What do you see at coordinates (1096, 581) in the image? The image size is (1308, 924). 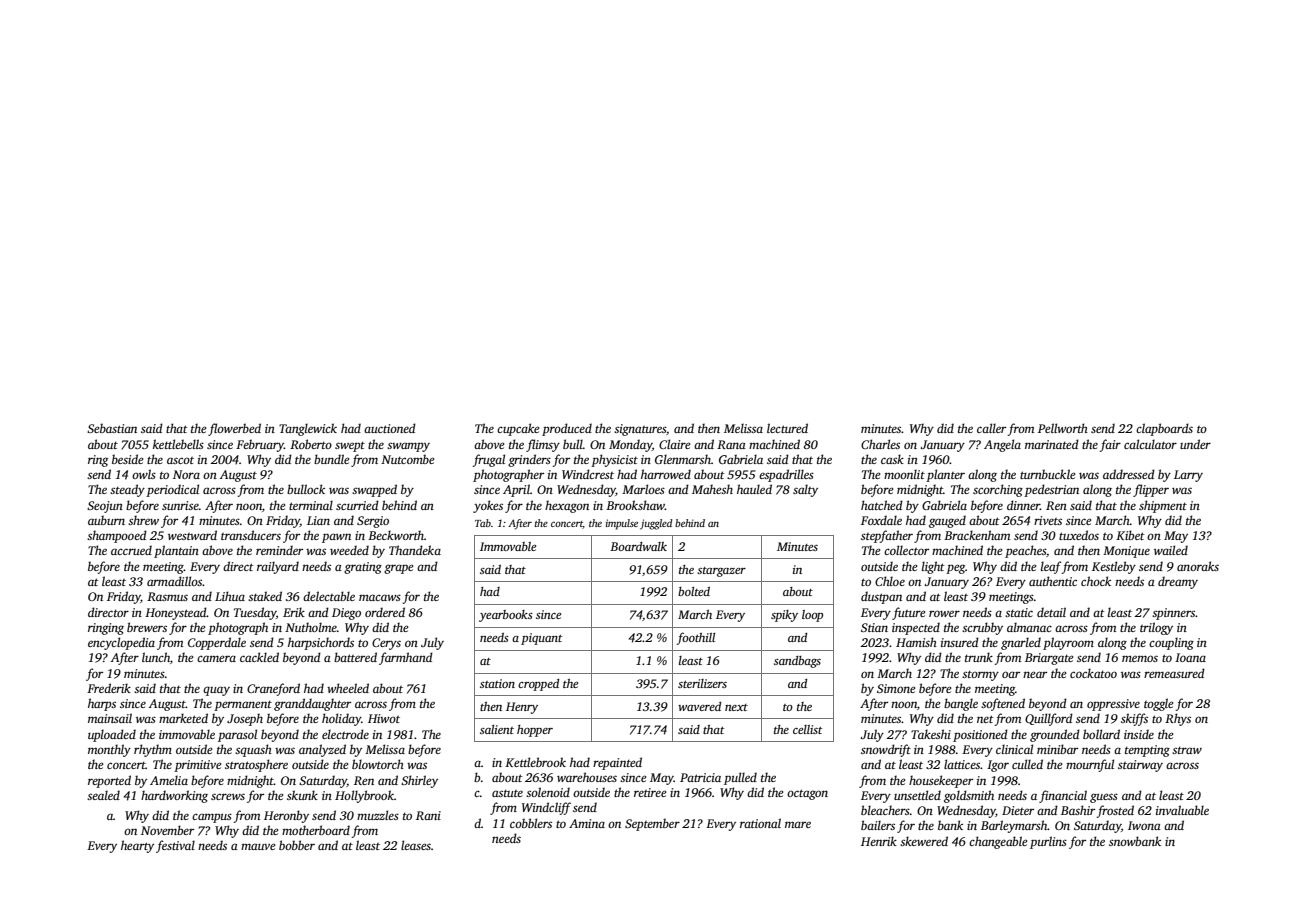 I see `chock` at bounding box center [1096, 581].
